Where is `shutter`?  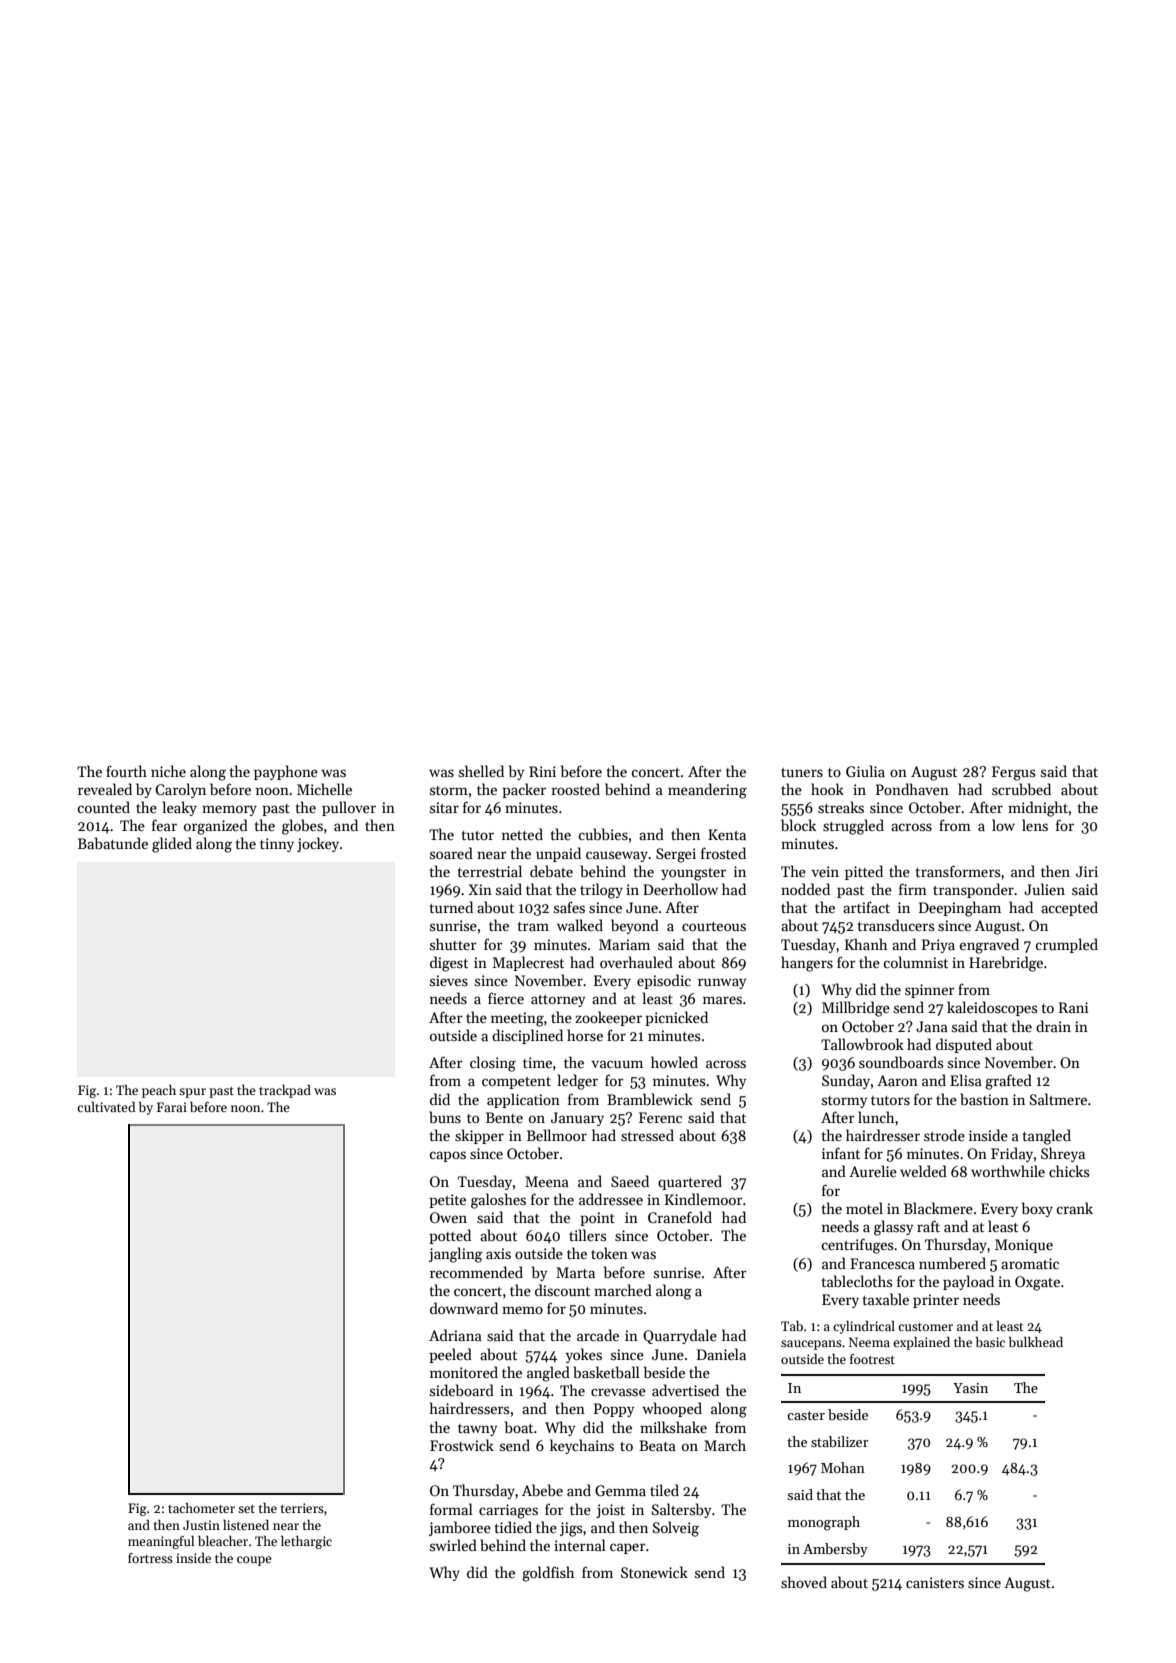 shutter is located at coordinates (453, 944).
